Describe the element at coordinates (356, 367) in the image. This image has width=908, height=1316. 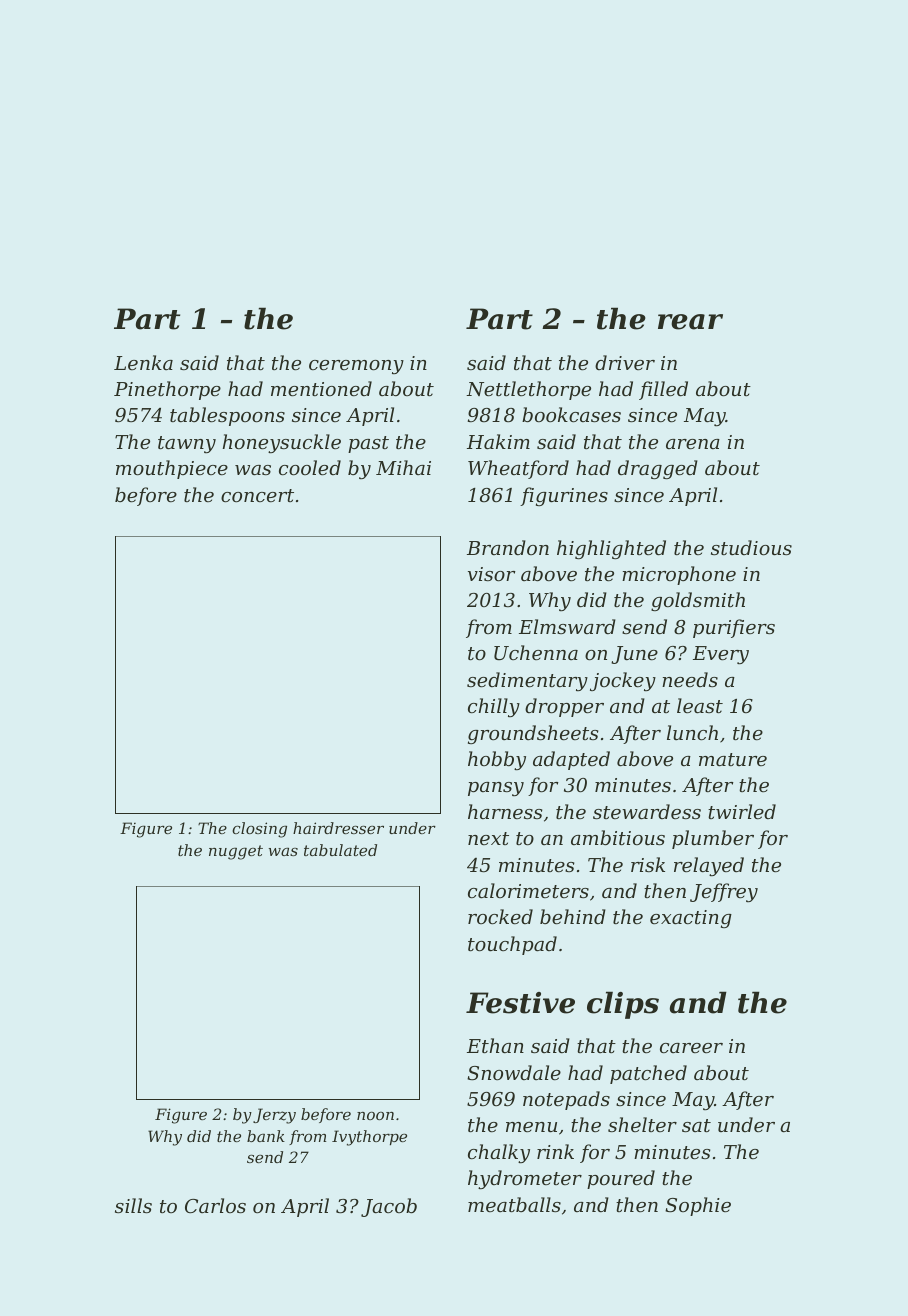
I see `ceremony` at that location.
